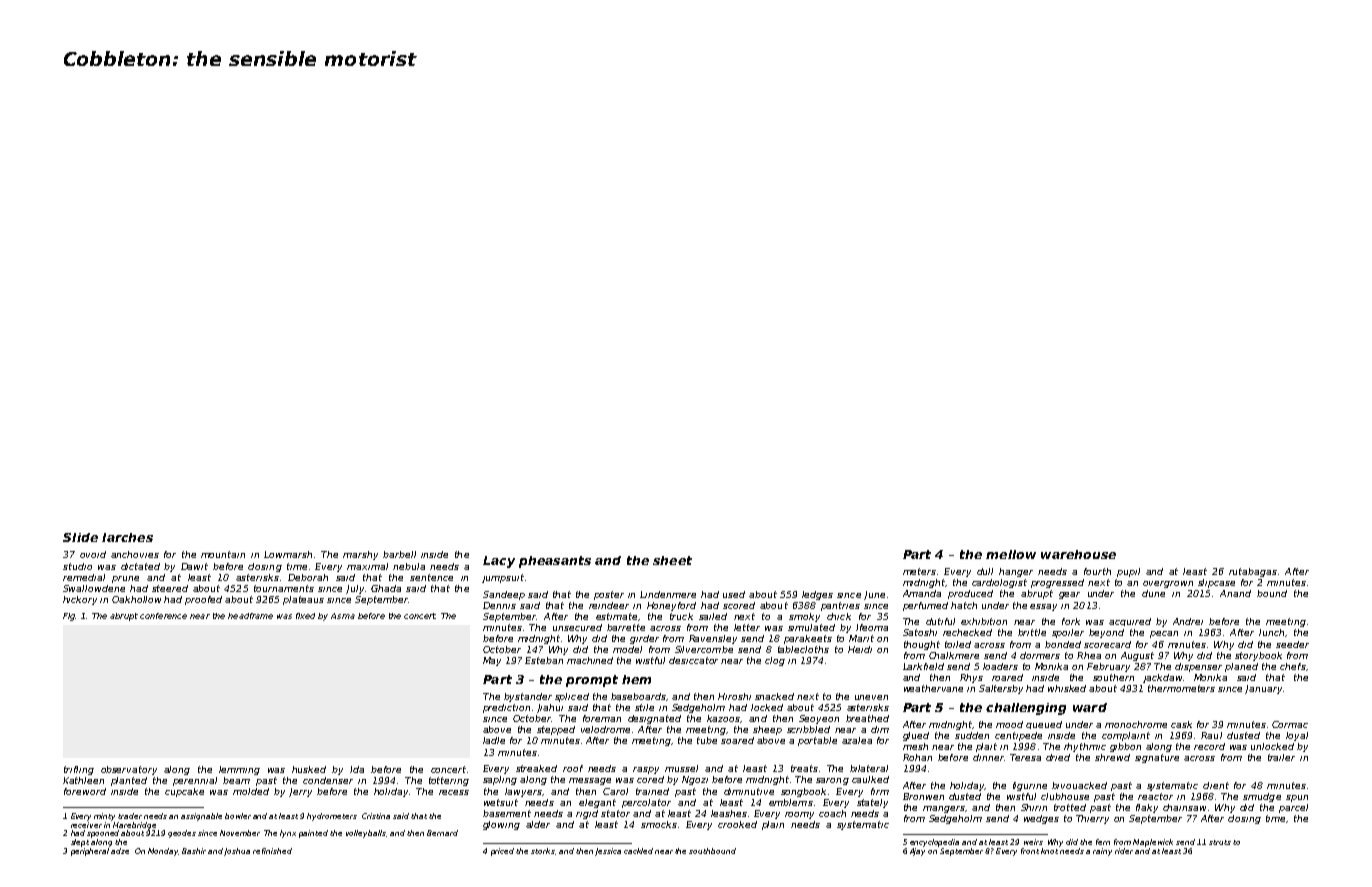 Image resolution: width=1372 pixels, height=887 pixels. I want to click on Lindenmere, so click(668, 594).
